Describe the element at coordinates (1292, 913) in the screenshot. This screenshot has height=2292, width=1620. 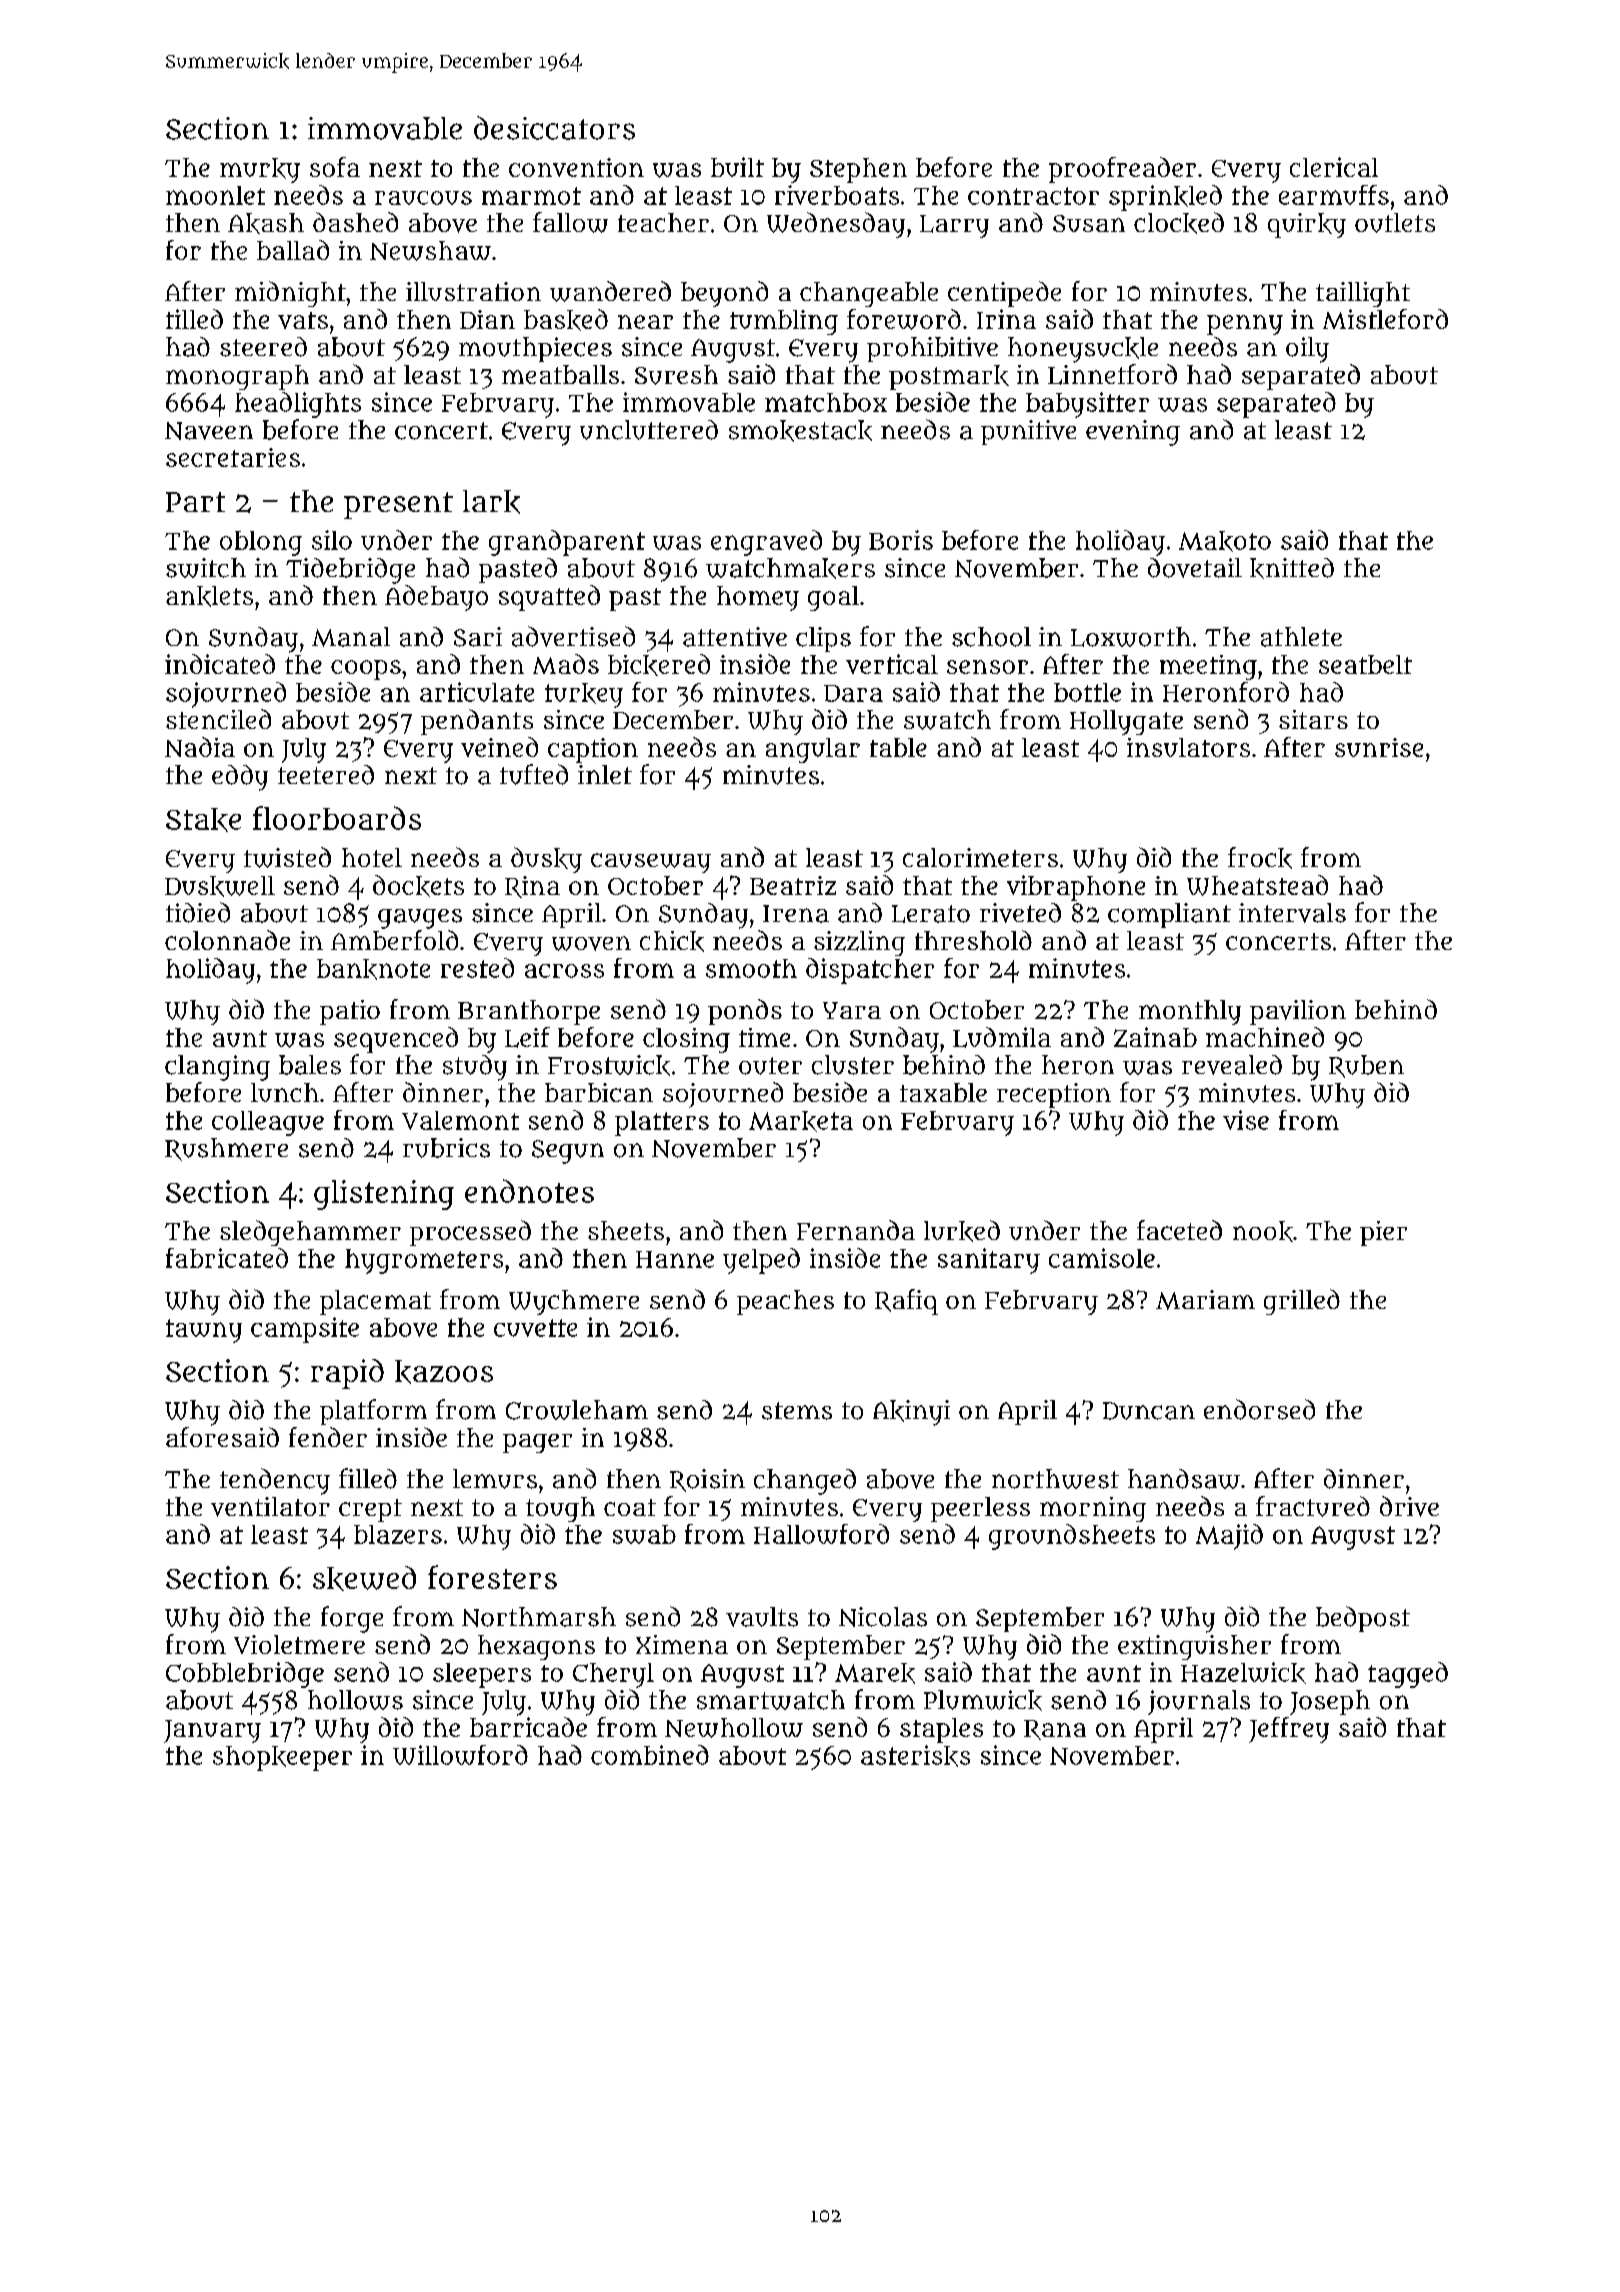
I see `intervals` at that location.
